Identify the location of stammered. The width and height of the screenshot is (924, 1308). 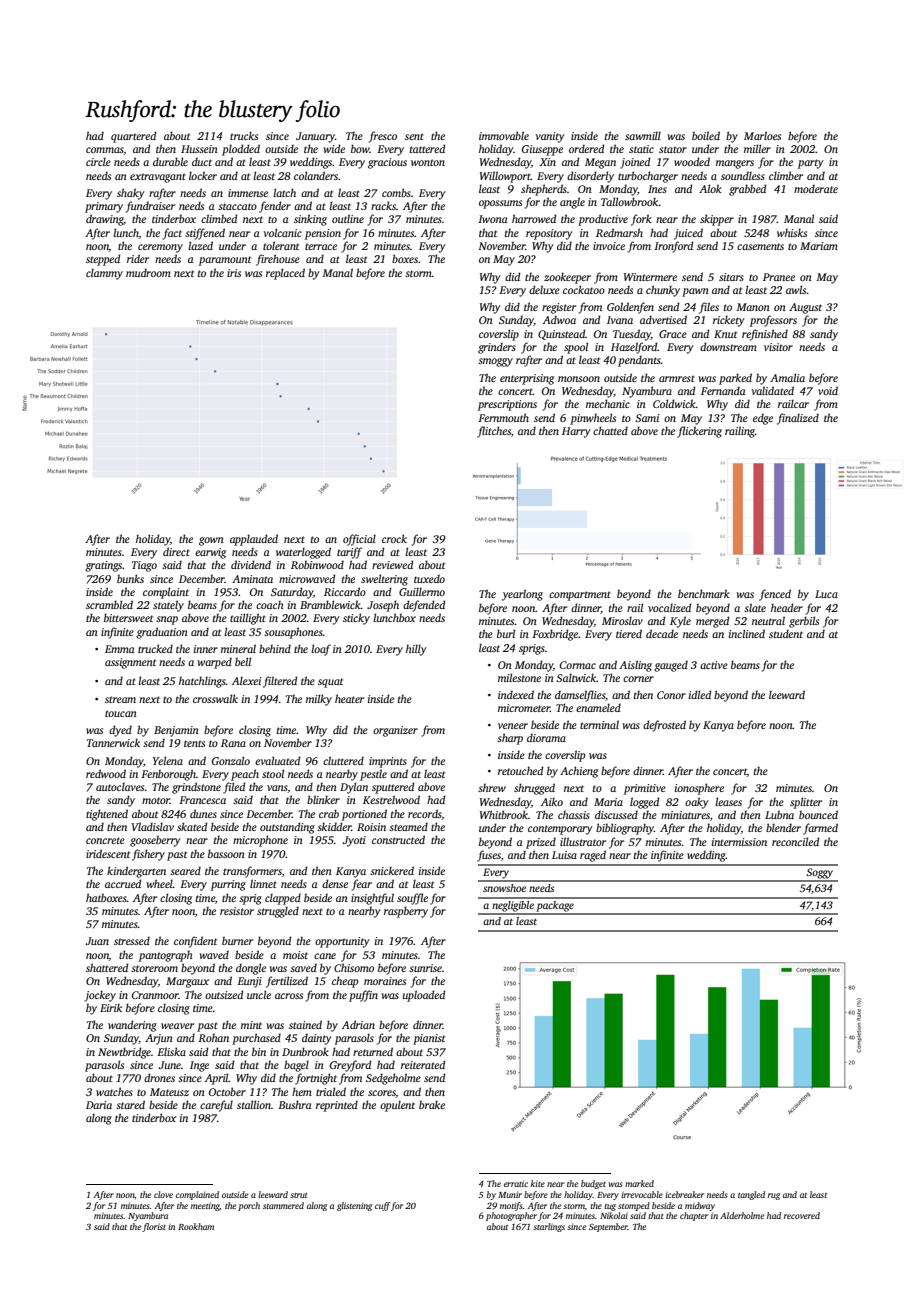
(283, 1205).
